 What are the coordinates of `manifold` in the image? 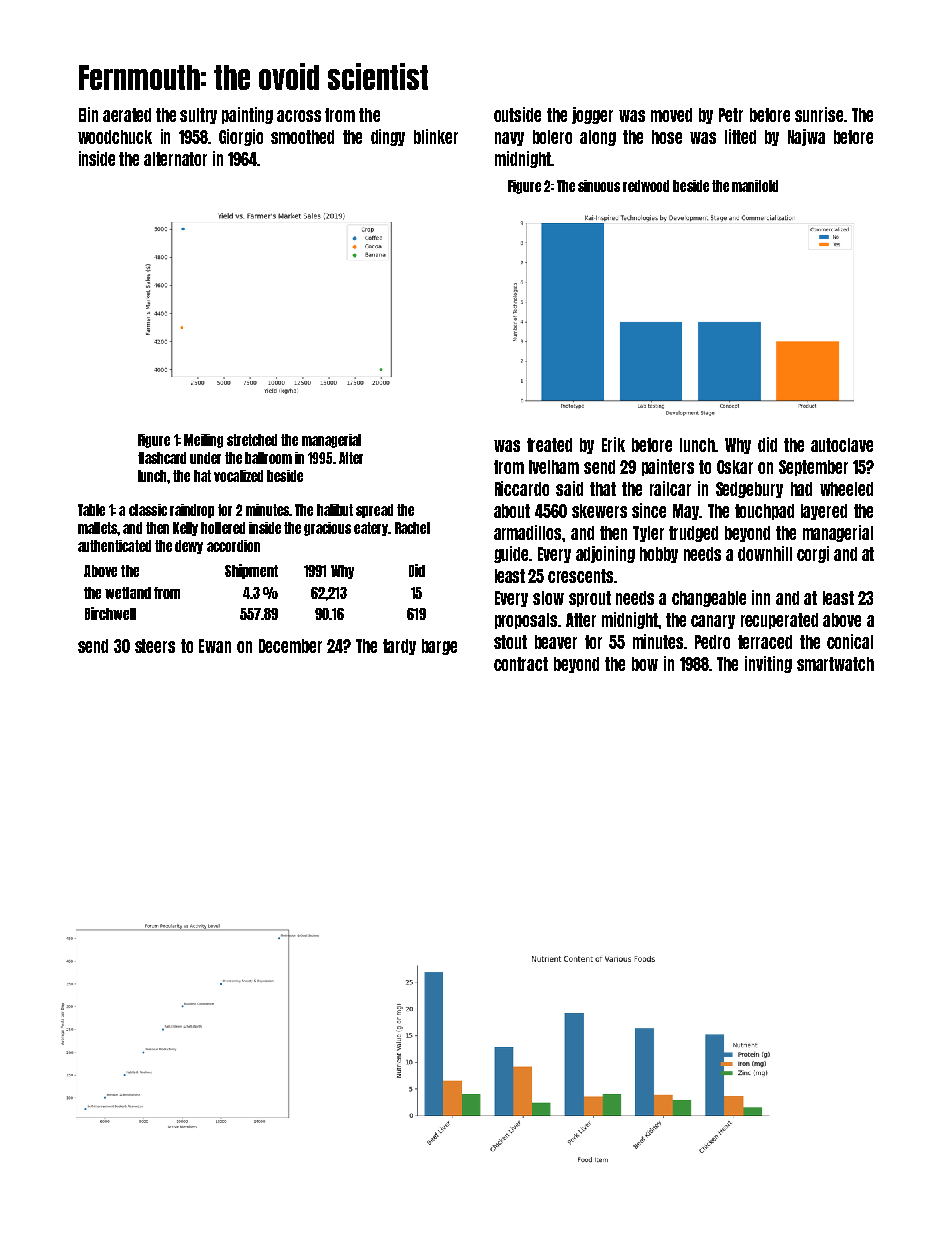 It's located at (755, 186).
